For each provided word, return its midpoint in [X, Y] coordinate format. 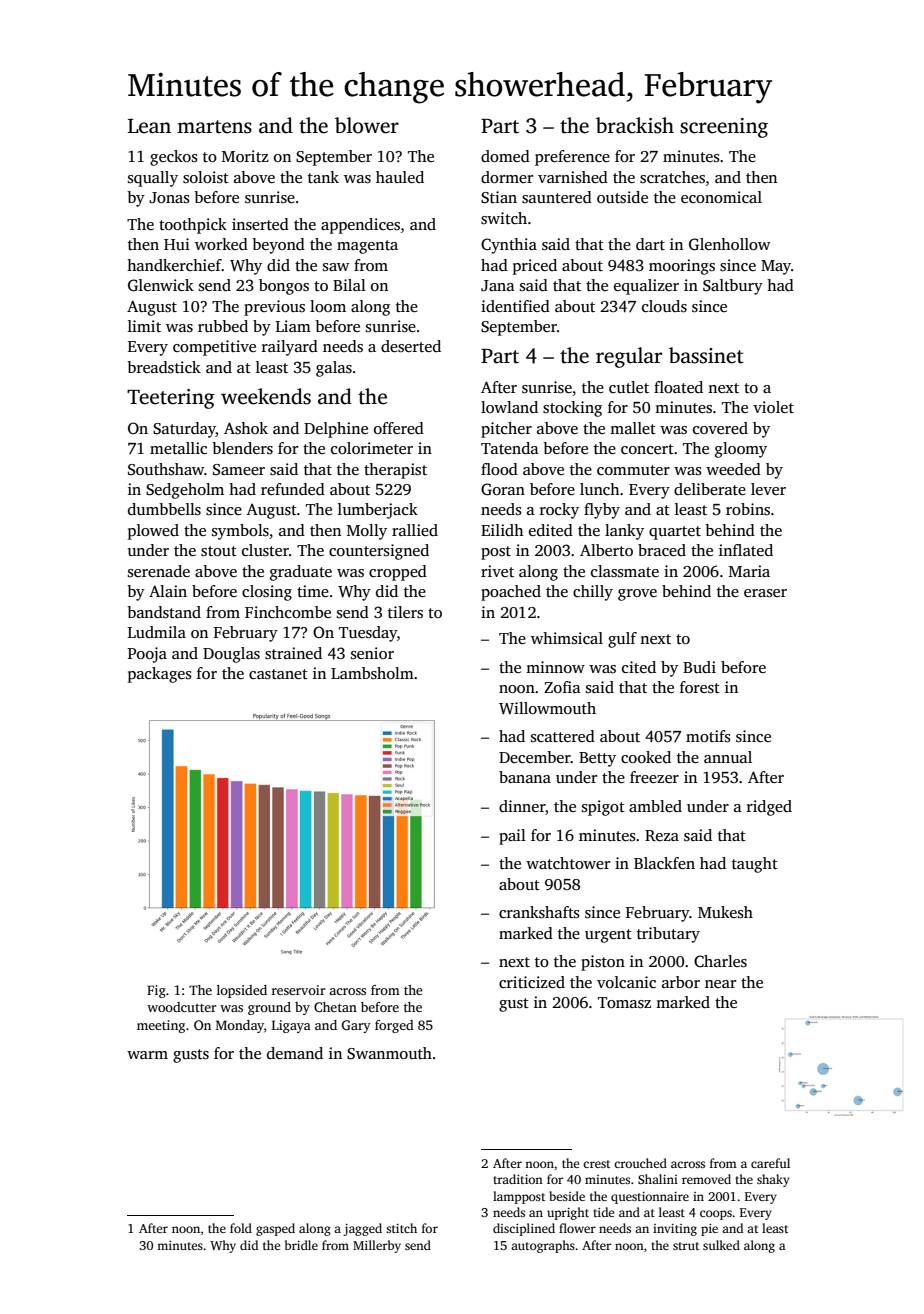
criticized [532, 982]
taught [755, 865]
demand [295, 1053]
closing [267, 593]
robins [748, 509]
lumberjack [378, 511]
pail [512, 837]
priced [535, 267]
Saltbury [733, 287]
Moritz [245, 156]
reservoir [298, 990]
